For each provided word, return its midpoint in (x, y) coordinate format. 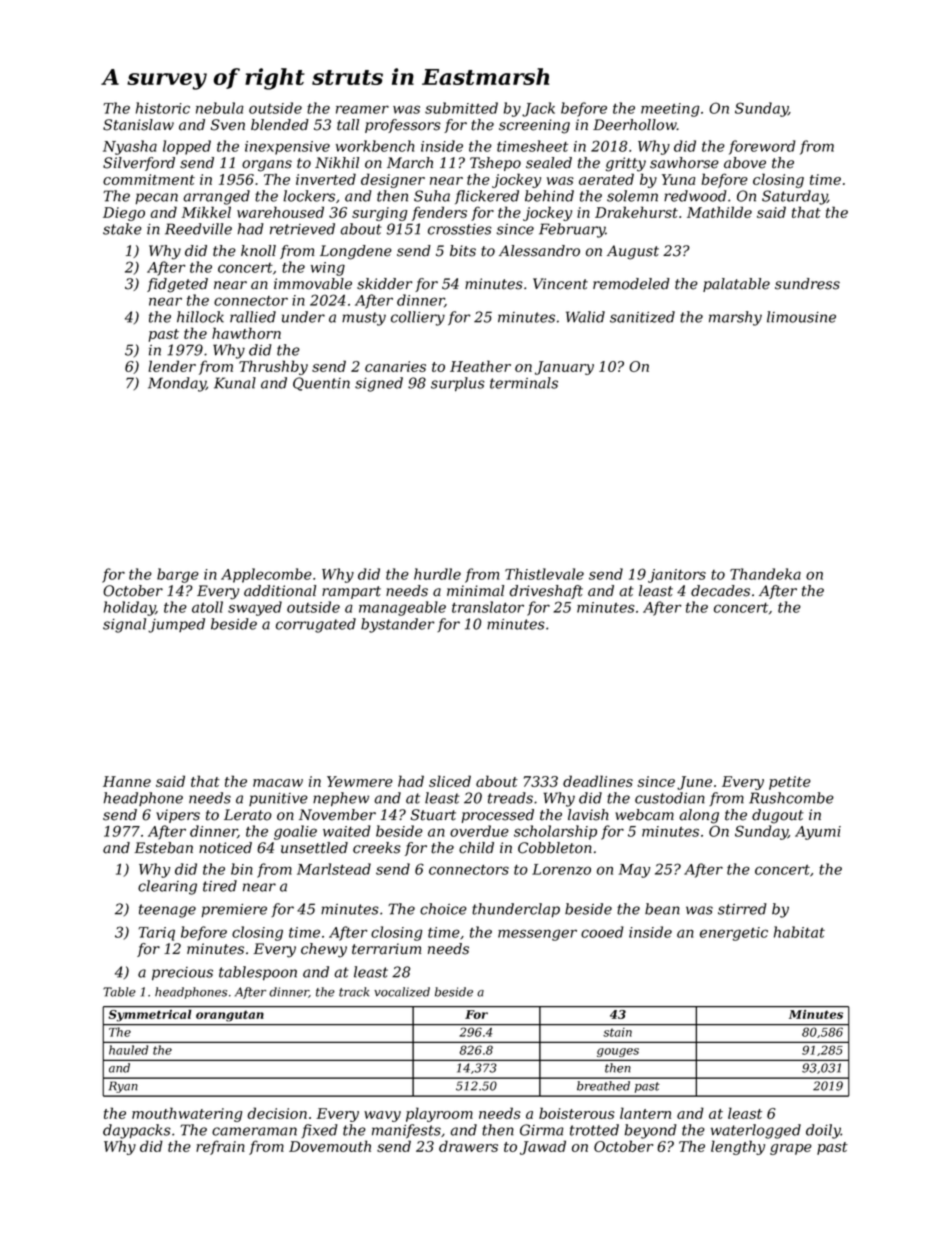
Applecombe (266, 575)
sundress (807, 284)
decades (720, 591)
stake (122, 229)
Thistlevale (544, 574)
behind (549, 196)
